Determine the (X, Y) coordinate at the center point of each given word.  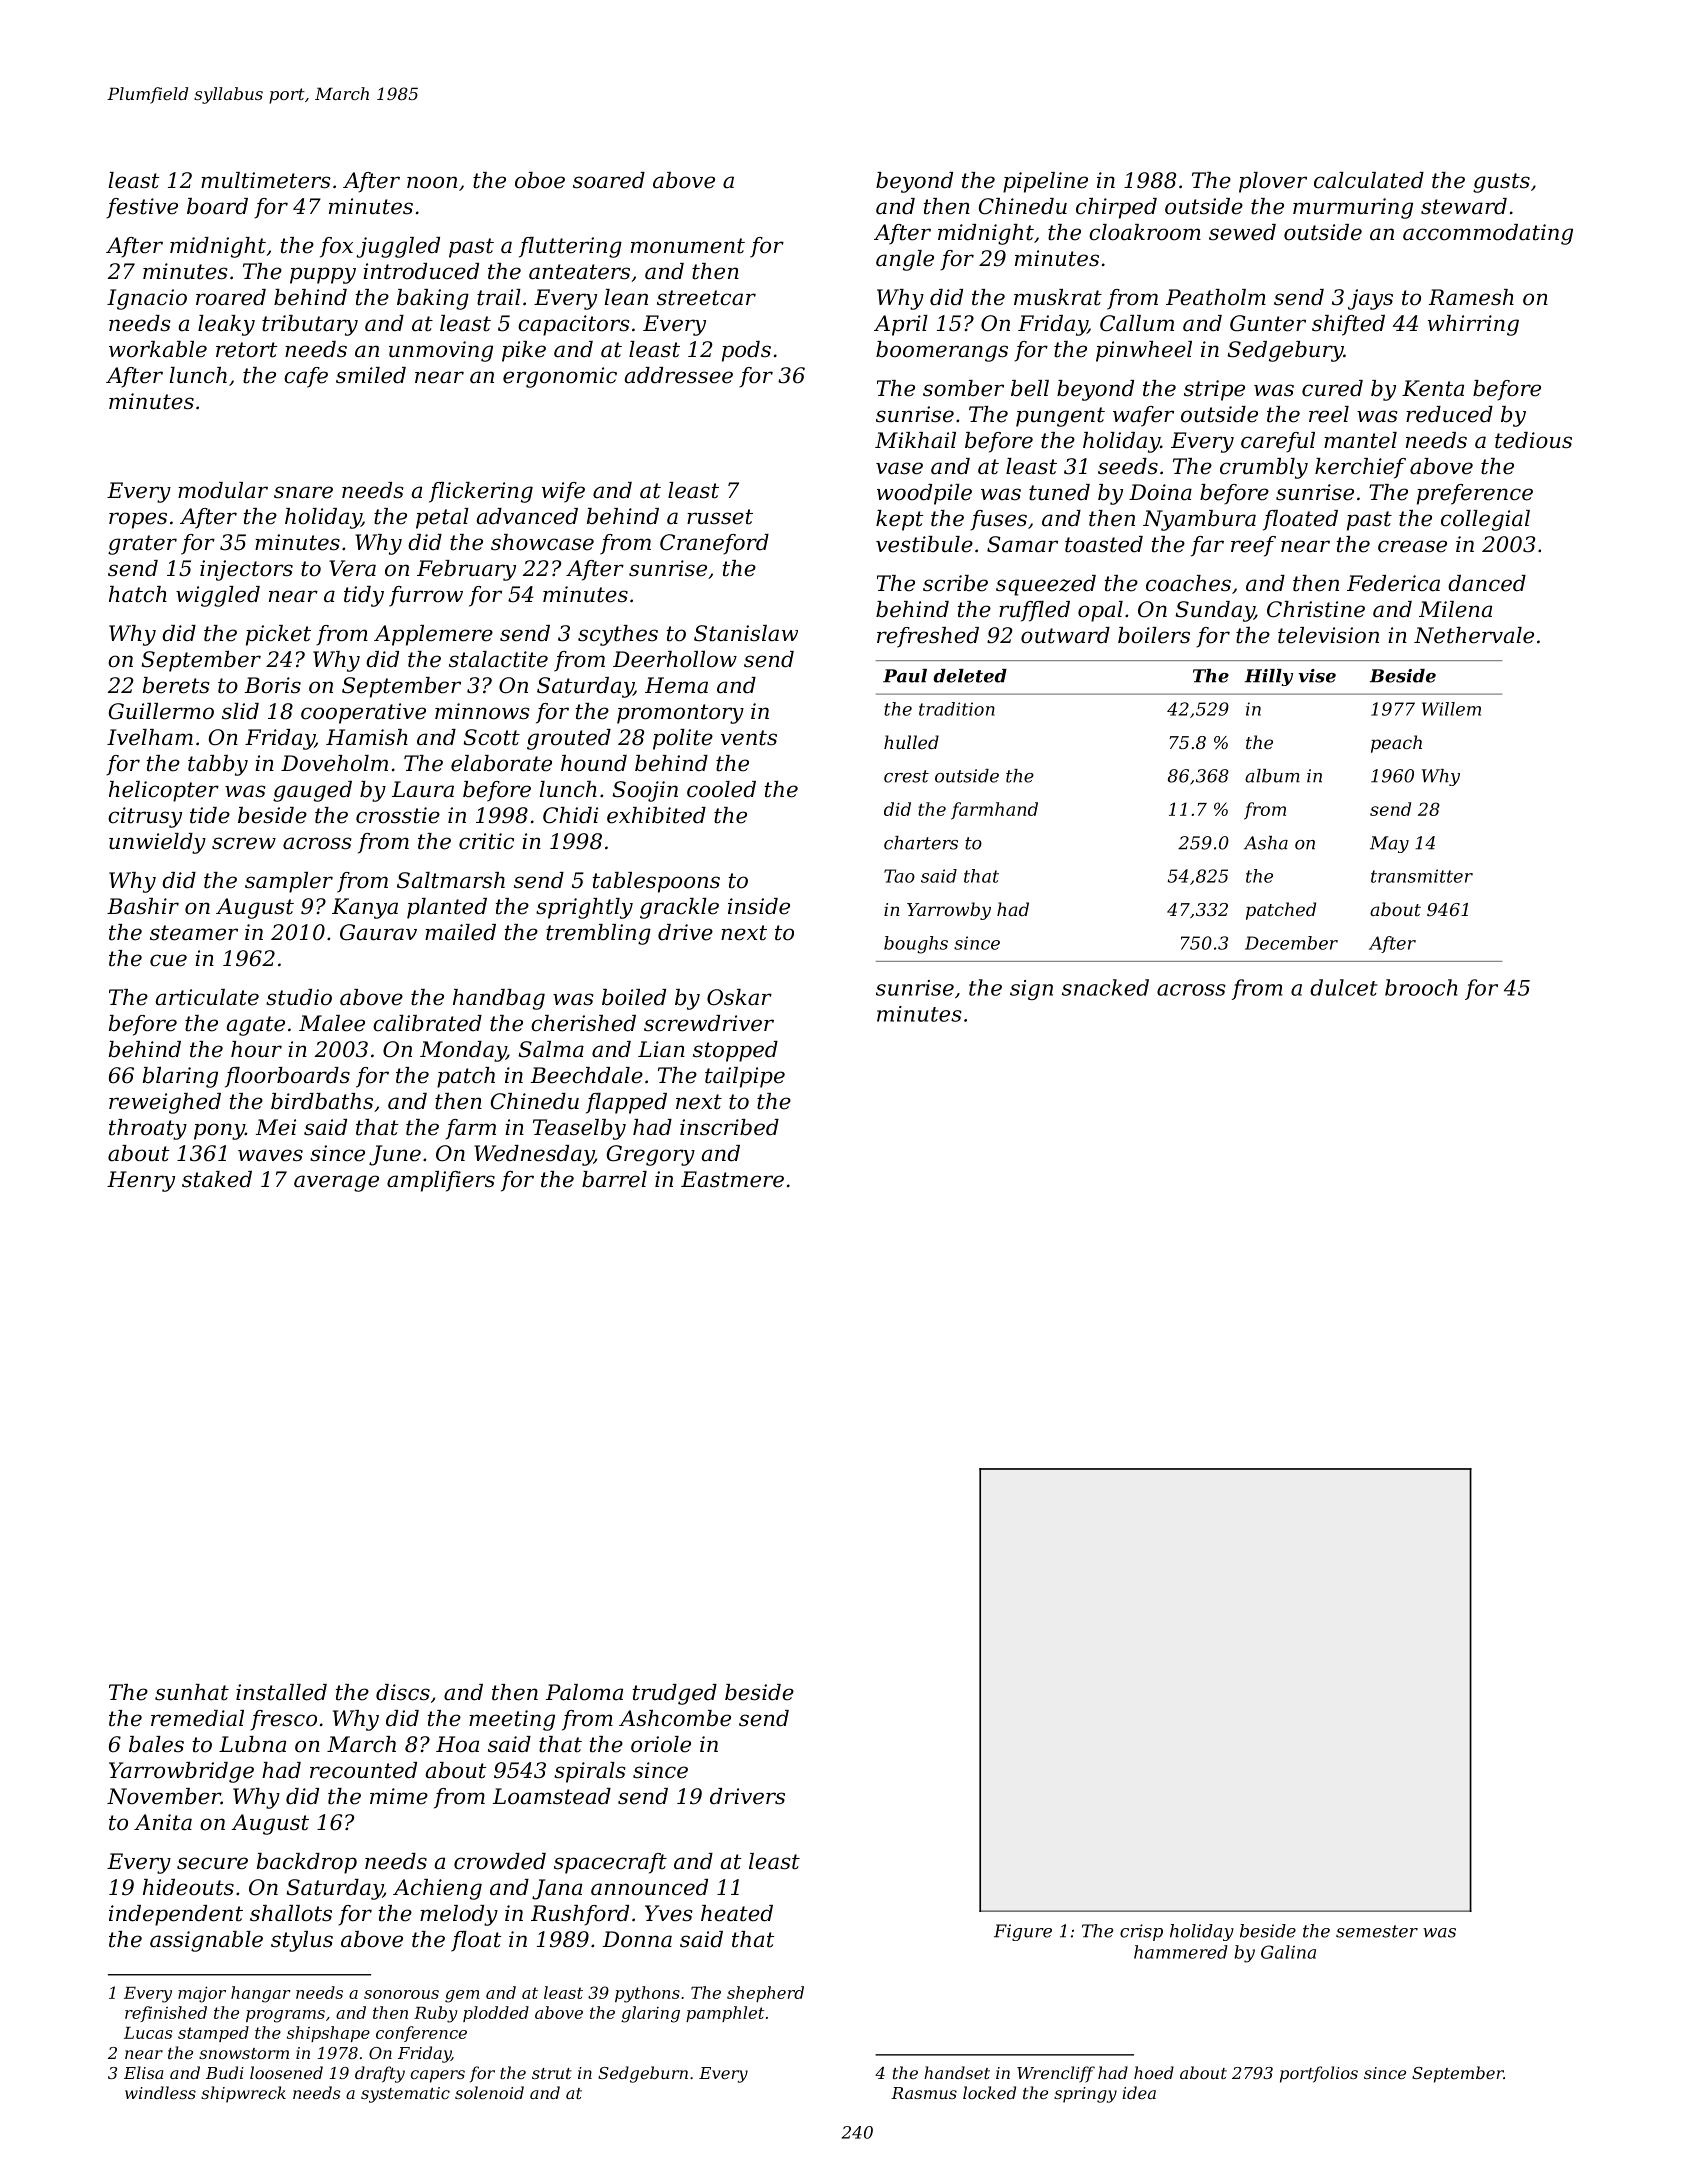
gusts (1501, 183)
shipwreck (243, 2094)
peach (1396, 744)
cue (168, 960)
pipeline (1045, 182)
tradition (957, 709)
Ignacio (147, 299)
